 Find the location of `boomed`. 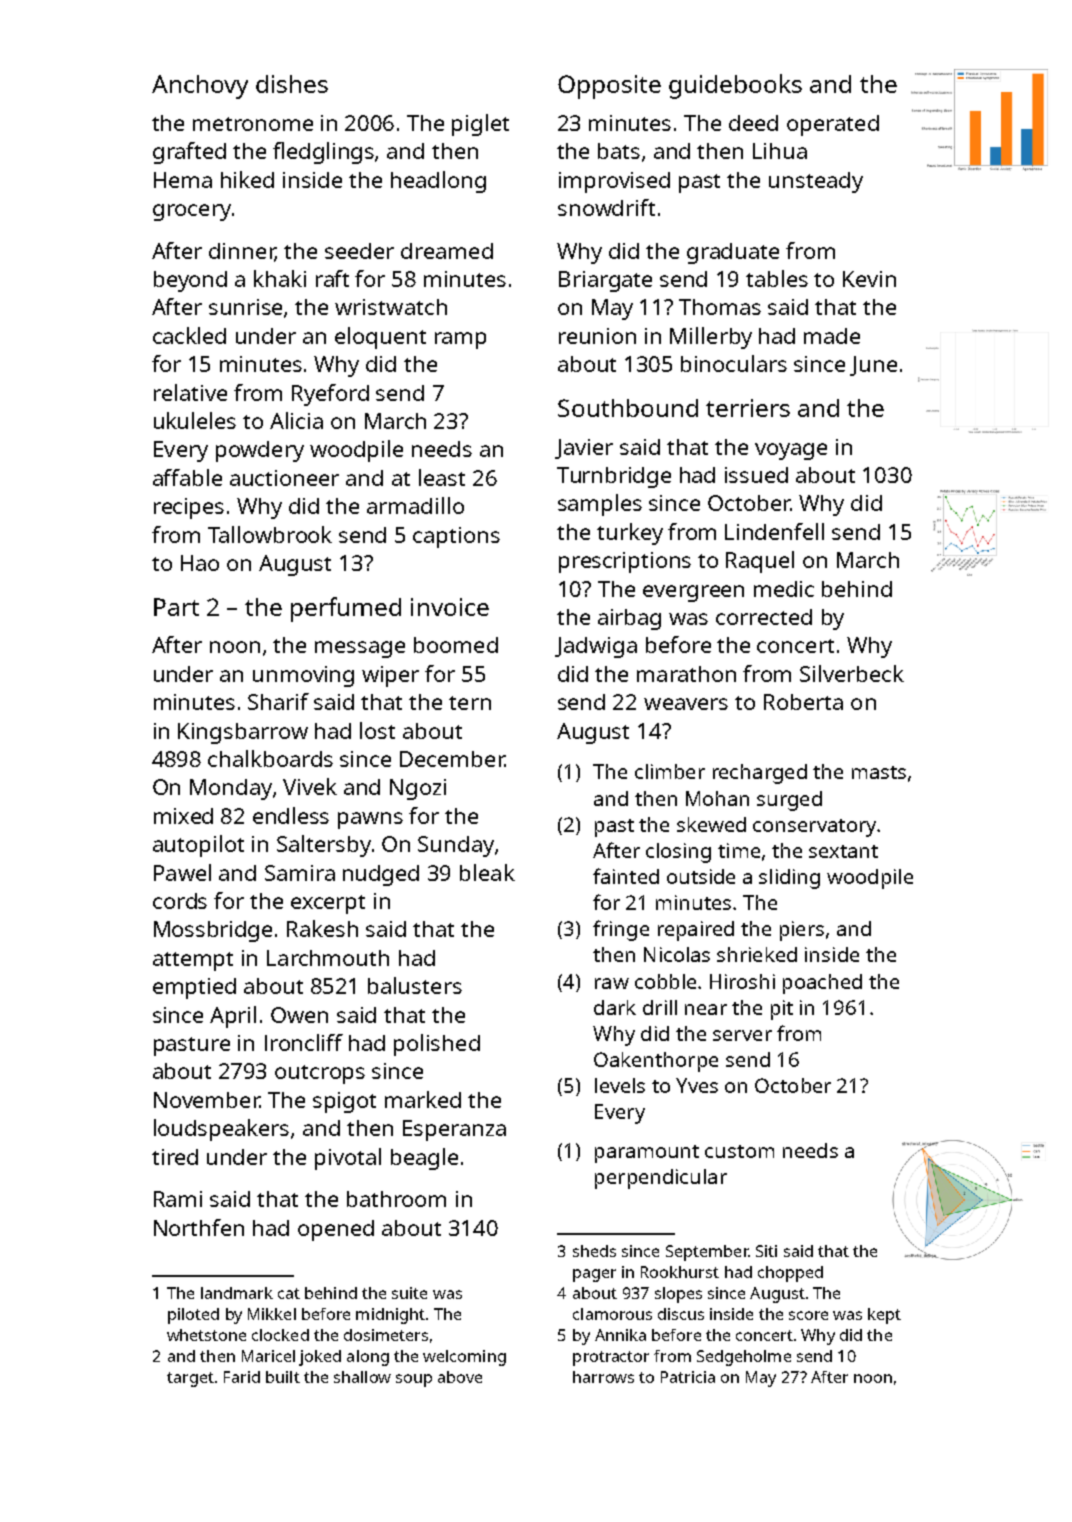

boomed is located at coordinates (456, 645).
